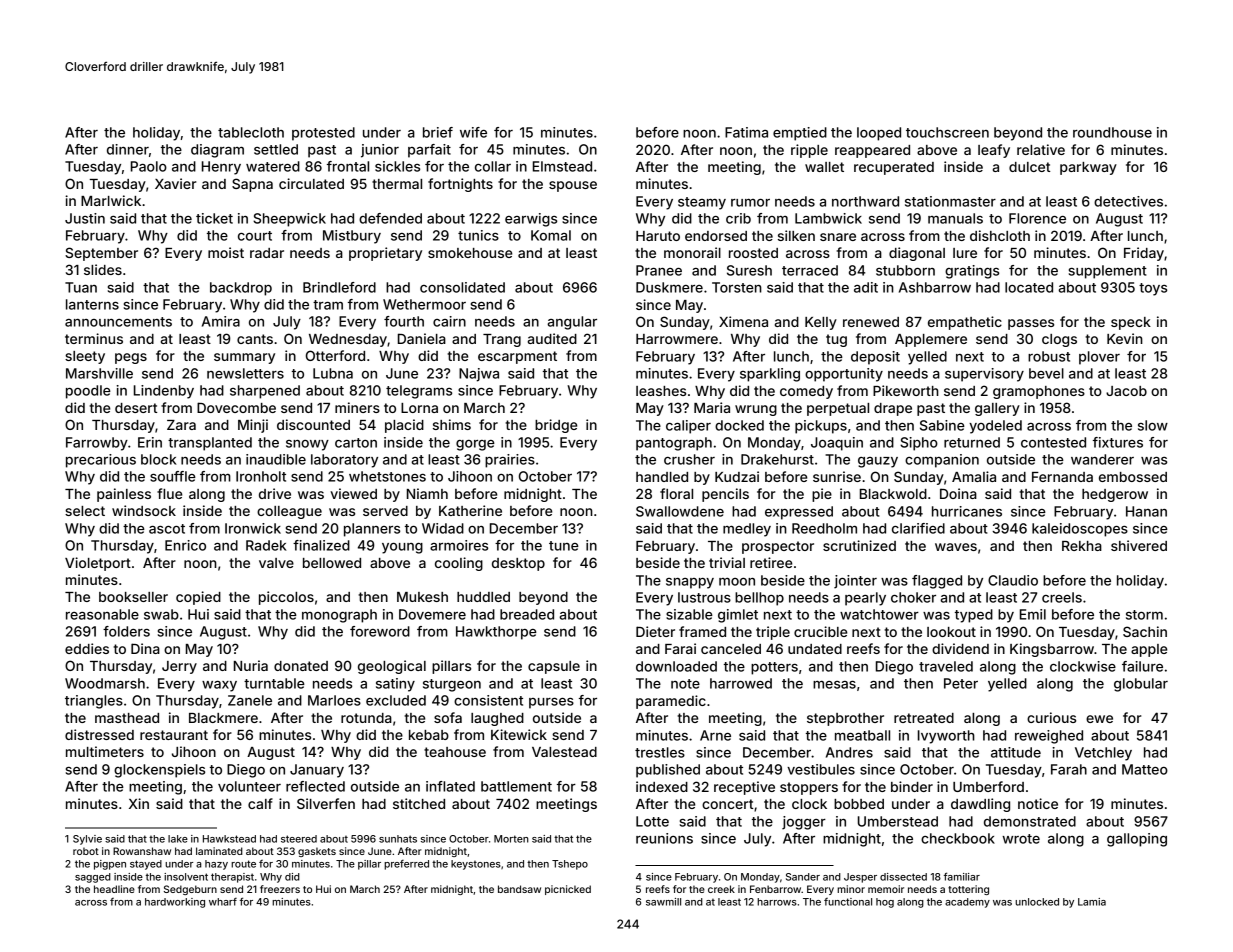 The height and width of the page is (952, 1233). What do you see at coordinates (668, 771) in the page?
I see `published` at bounding box center [668, 771].
